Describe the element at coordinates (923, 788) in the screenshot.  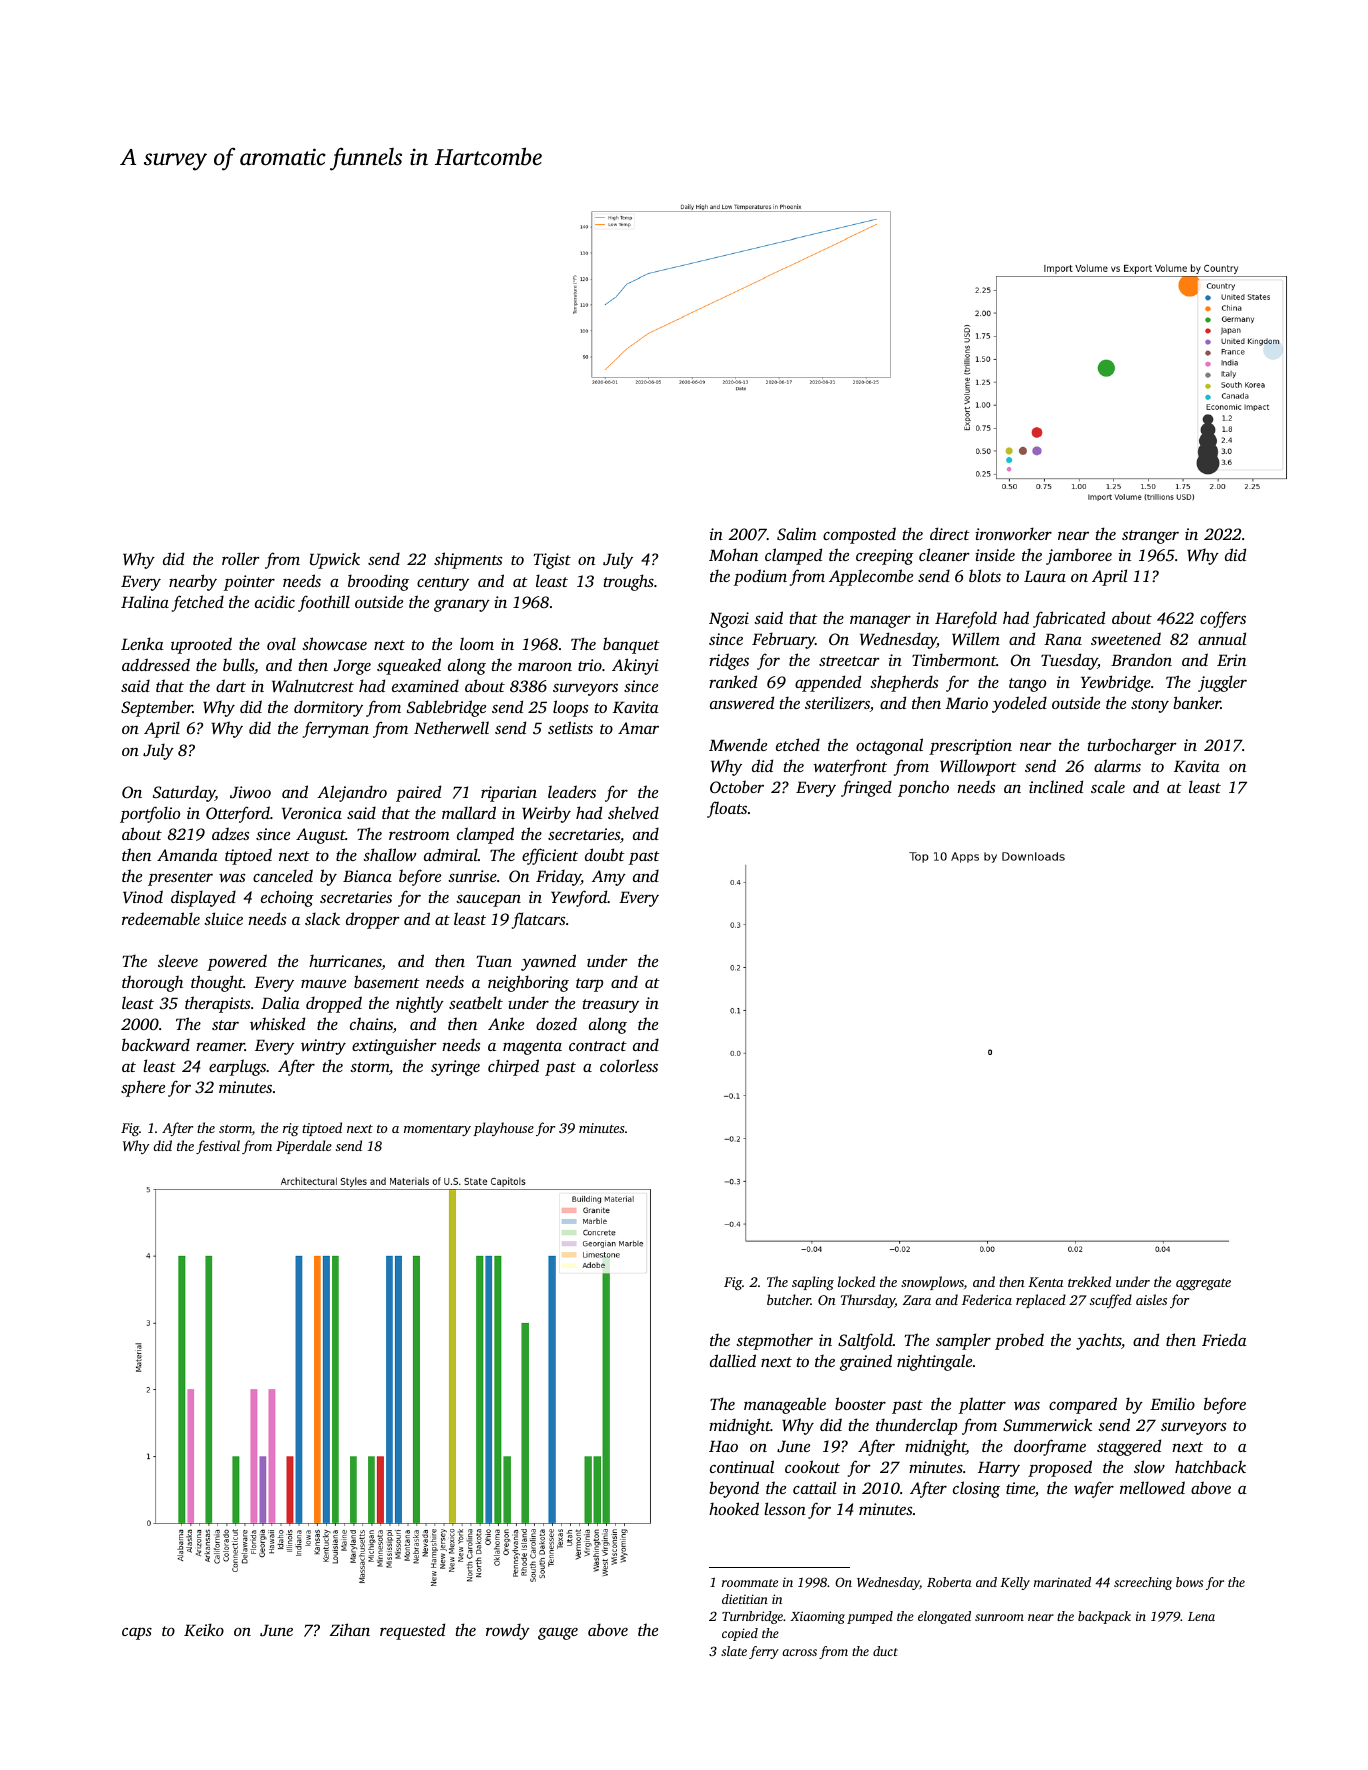
I see `poncho` at that location.
